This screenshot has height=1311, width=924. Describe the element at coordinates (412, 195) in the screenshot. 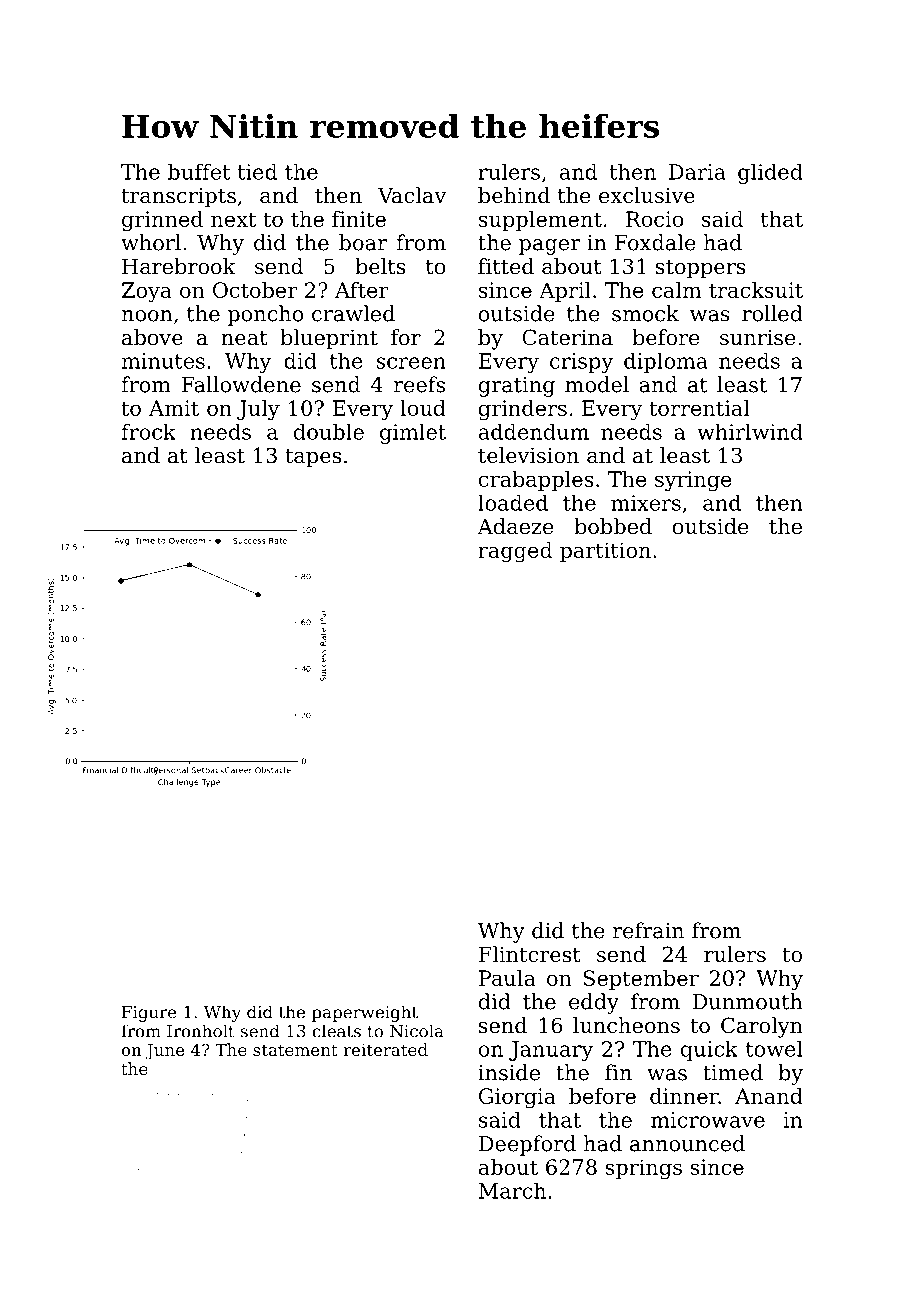

I see `Vaclav` at that location.
